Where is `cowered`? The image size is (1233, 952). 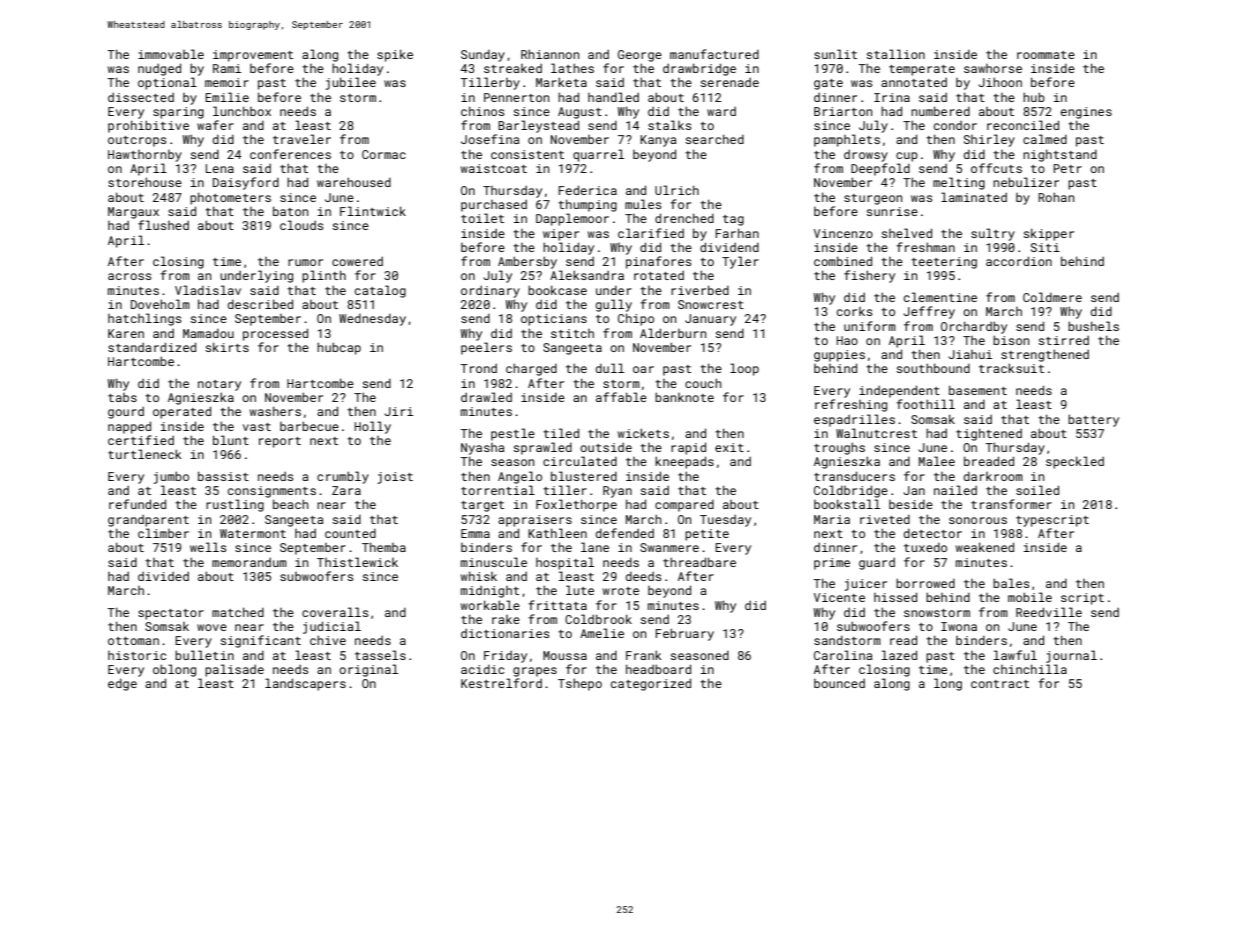 cowered is located at coordinates (357, 261).
